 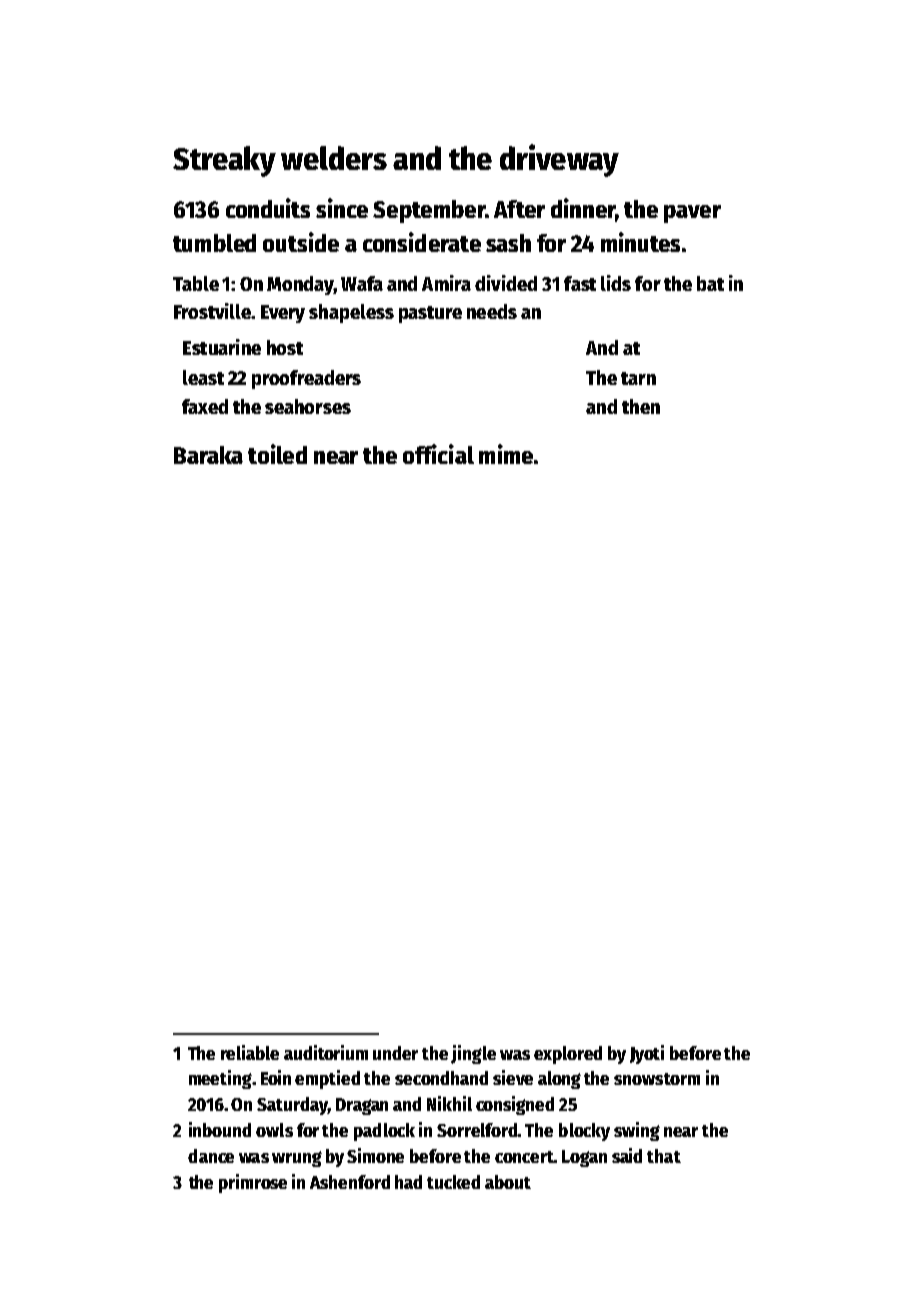 I want to click on snowstorm, so click(x=657, y=1079).
